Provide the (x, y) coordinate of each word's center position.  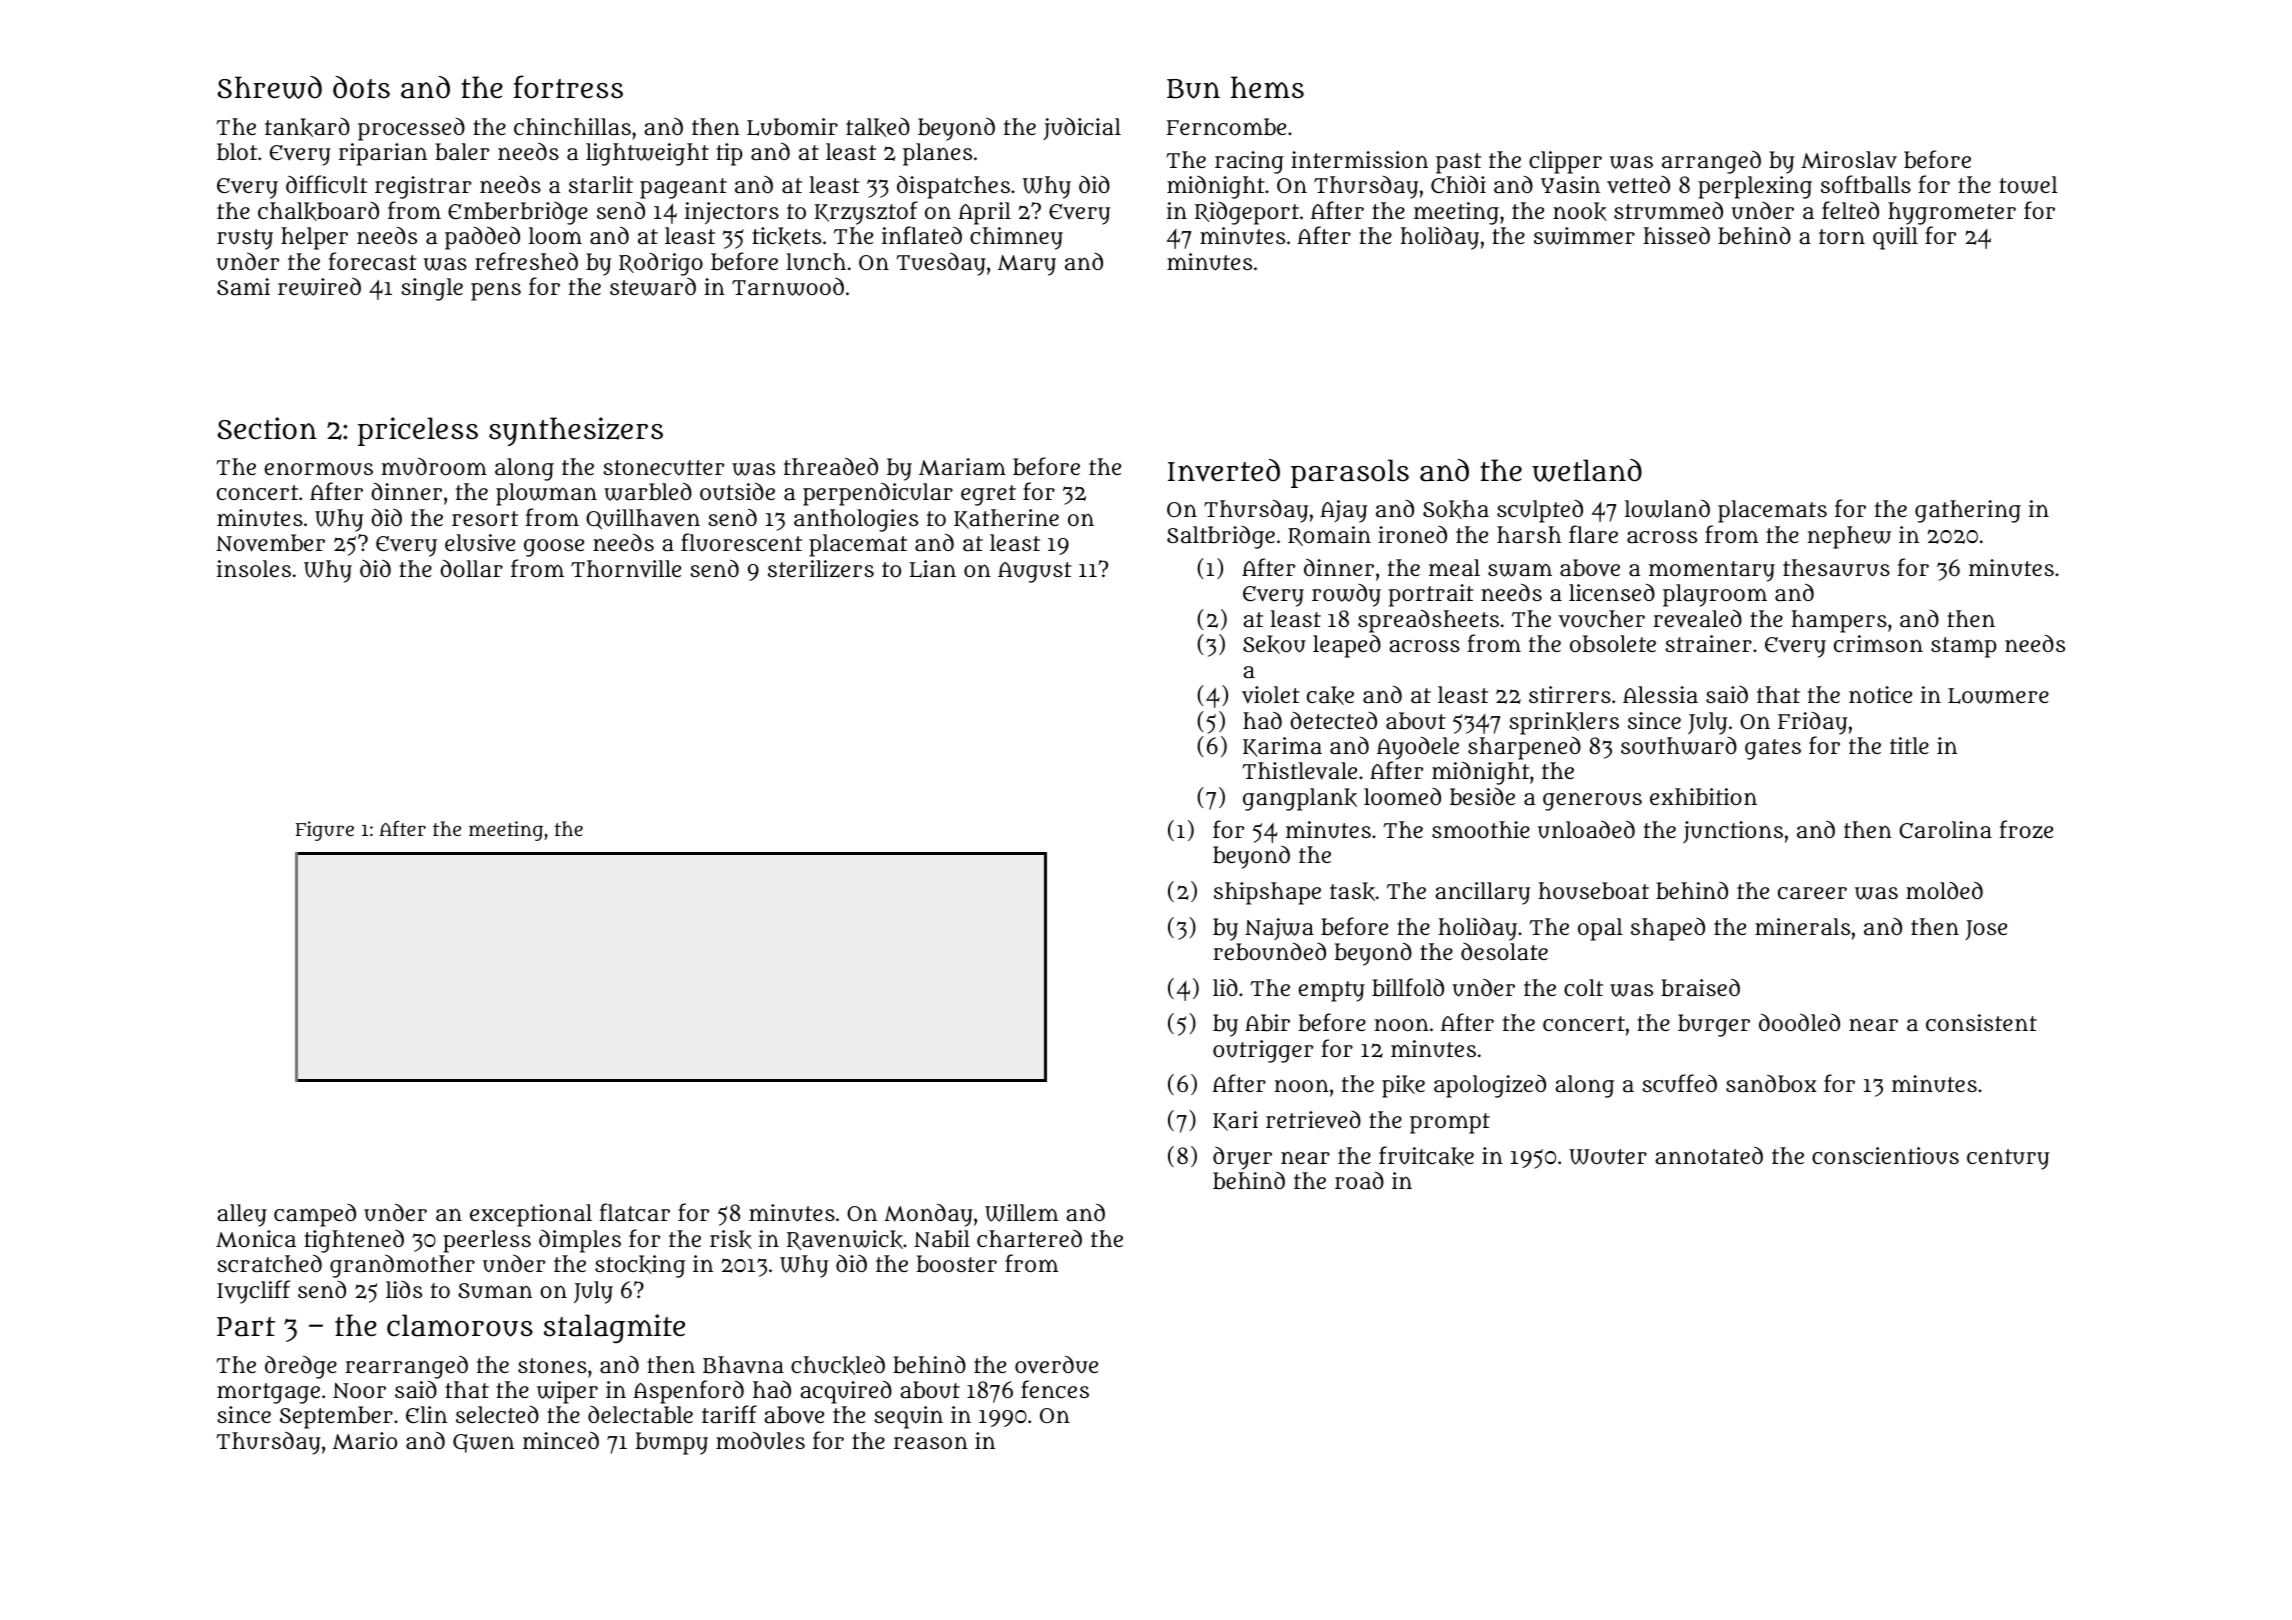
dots (361, 87)
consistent (1981, 1022)
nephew (1849, 537)
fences (1055, 1389)
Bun (1193, 89)
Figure (325, 831)
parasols (1350, 473)
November (270, 543)
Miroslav (1849, 160)
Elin (426, 1414)
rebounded (1269, 952)
